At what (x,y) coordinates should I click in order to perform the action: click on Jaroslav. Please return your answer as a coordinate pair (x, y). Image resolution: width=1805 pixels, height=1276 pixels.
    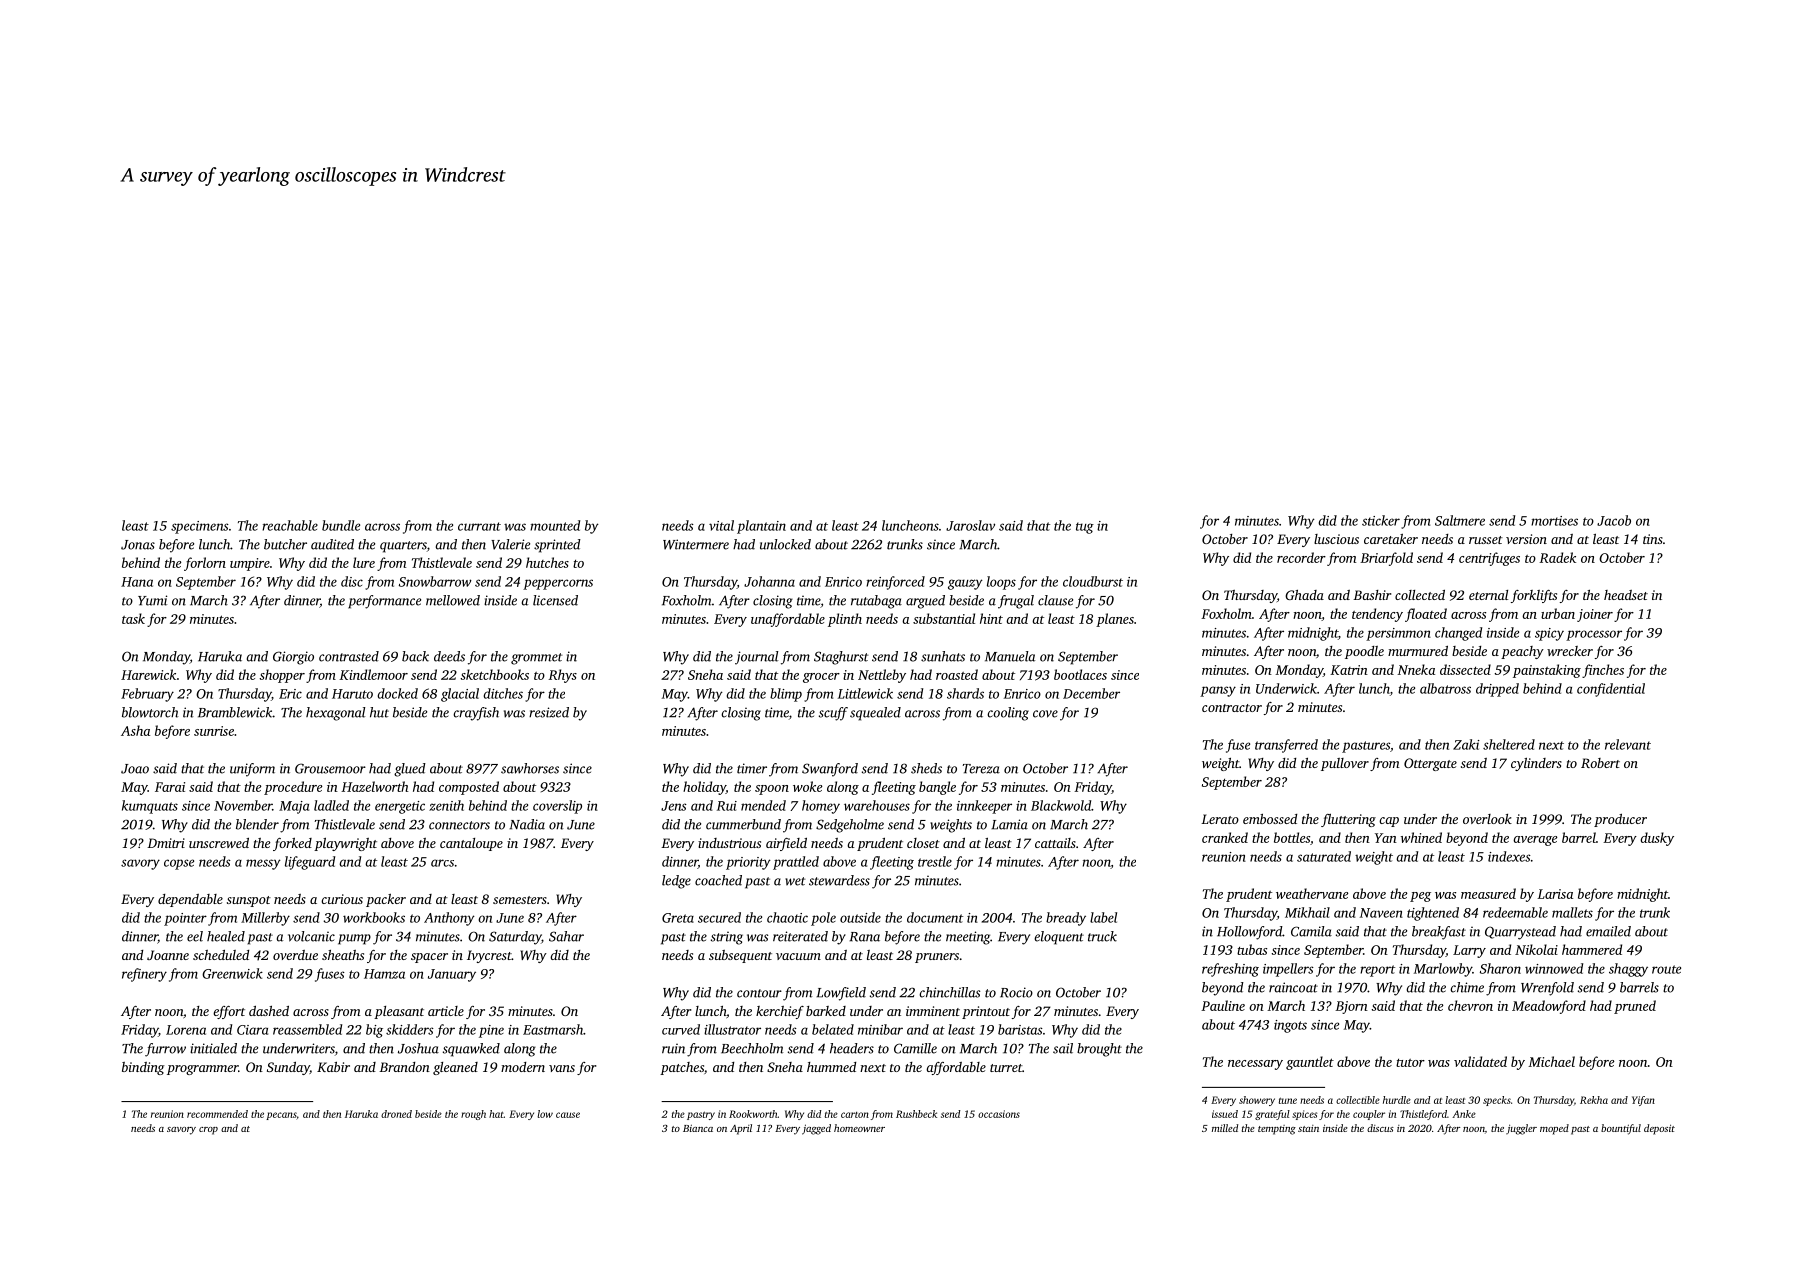
    Looking at the image, I should click on (970, 525).
